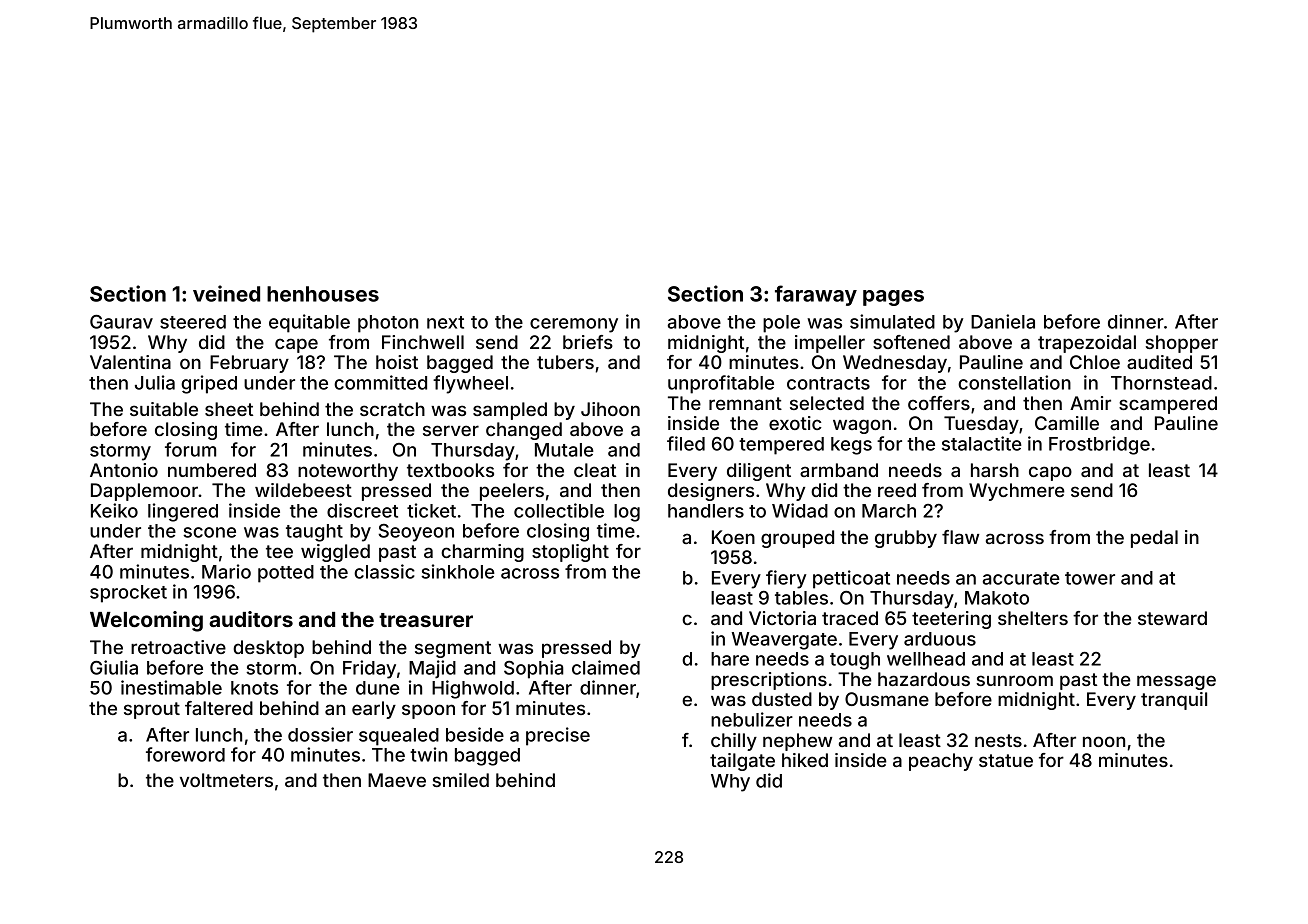 This screenshot has height=924, width=1308. I want to click on treasurer, so click(426, 620).
